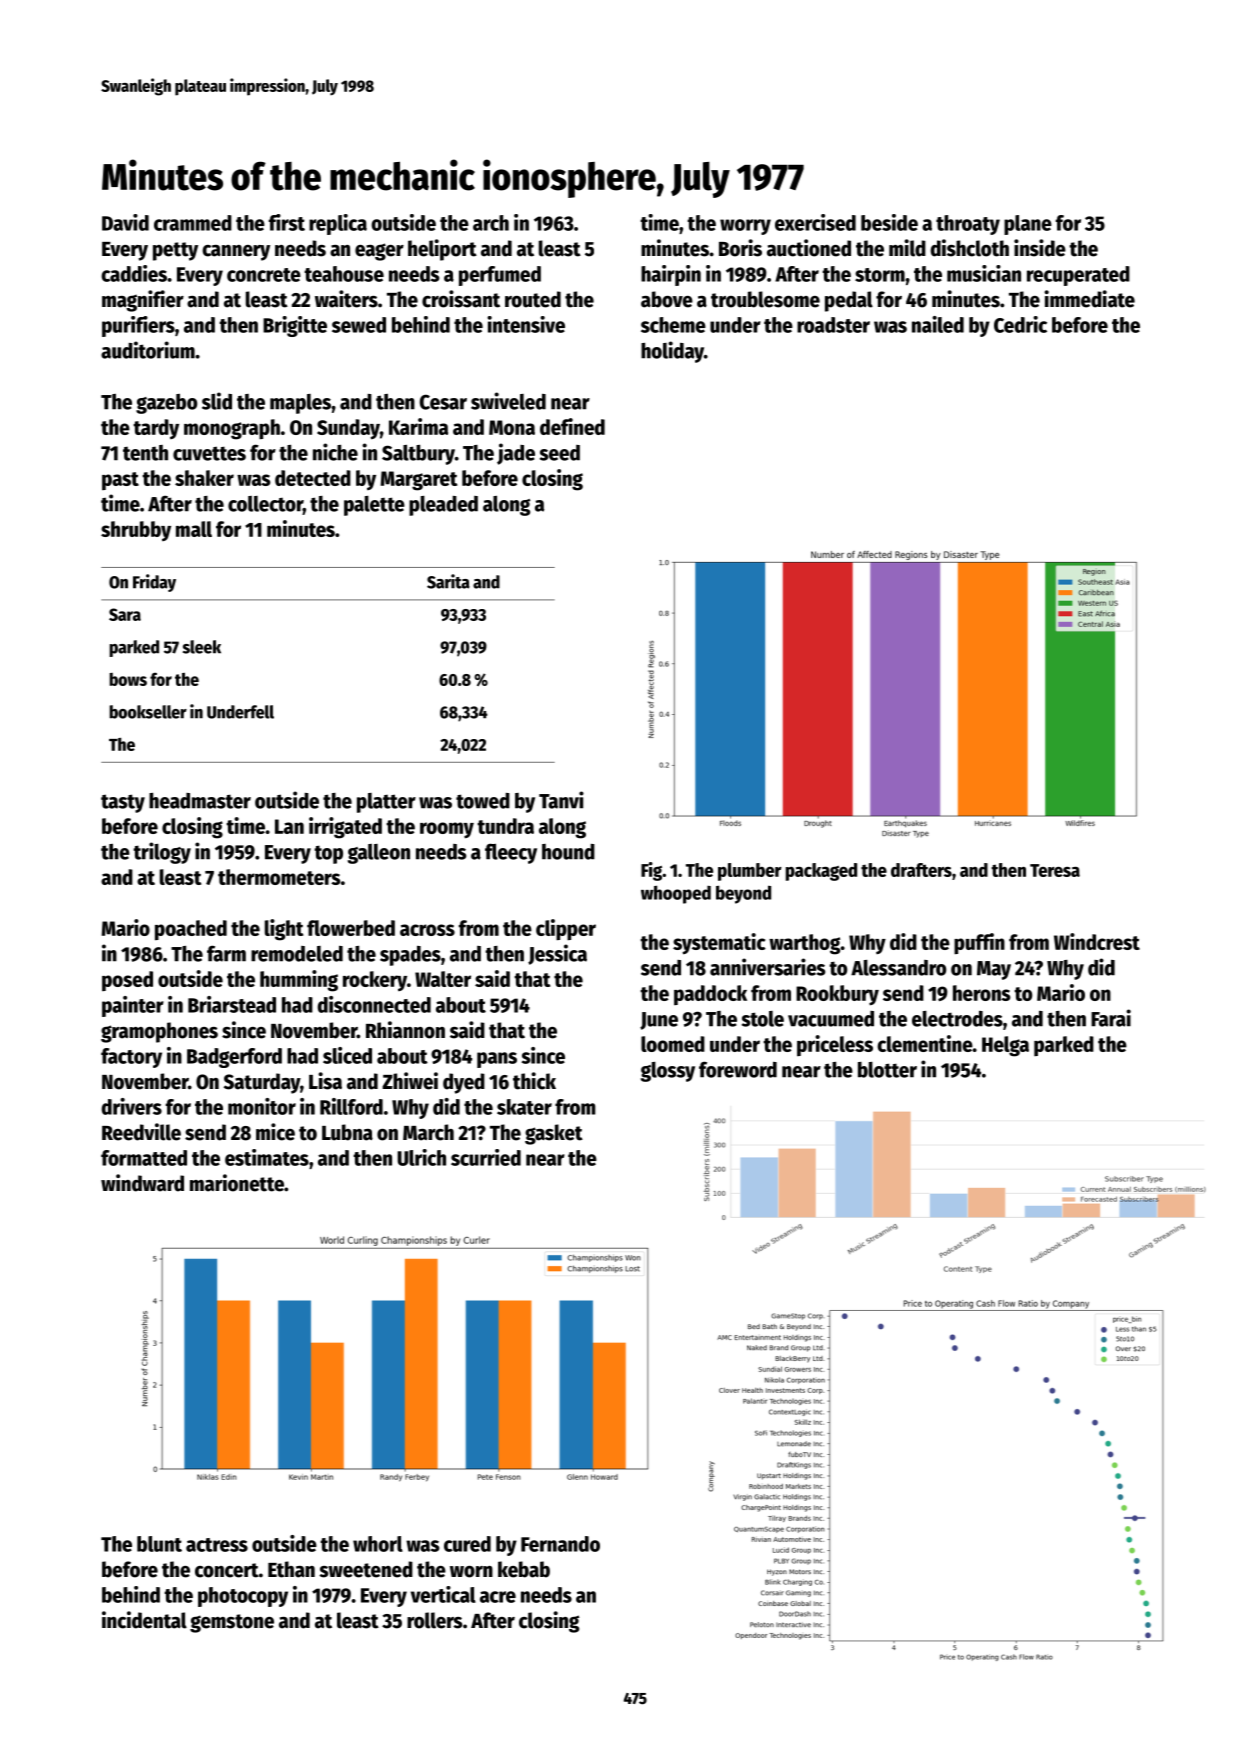  What do you see at coordinates (287, 222) in the image?
I see `first` at bounding box center [287, 222].
